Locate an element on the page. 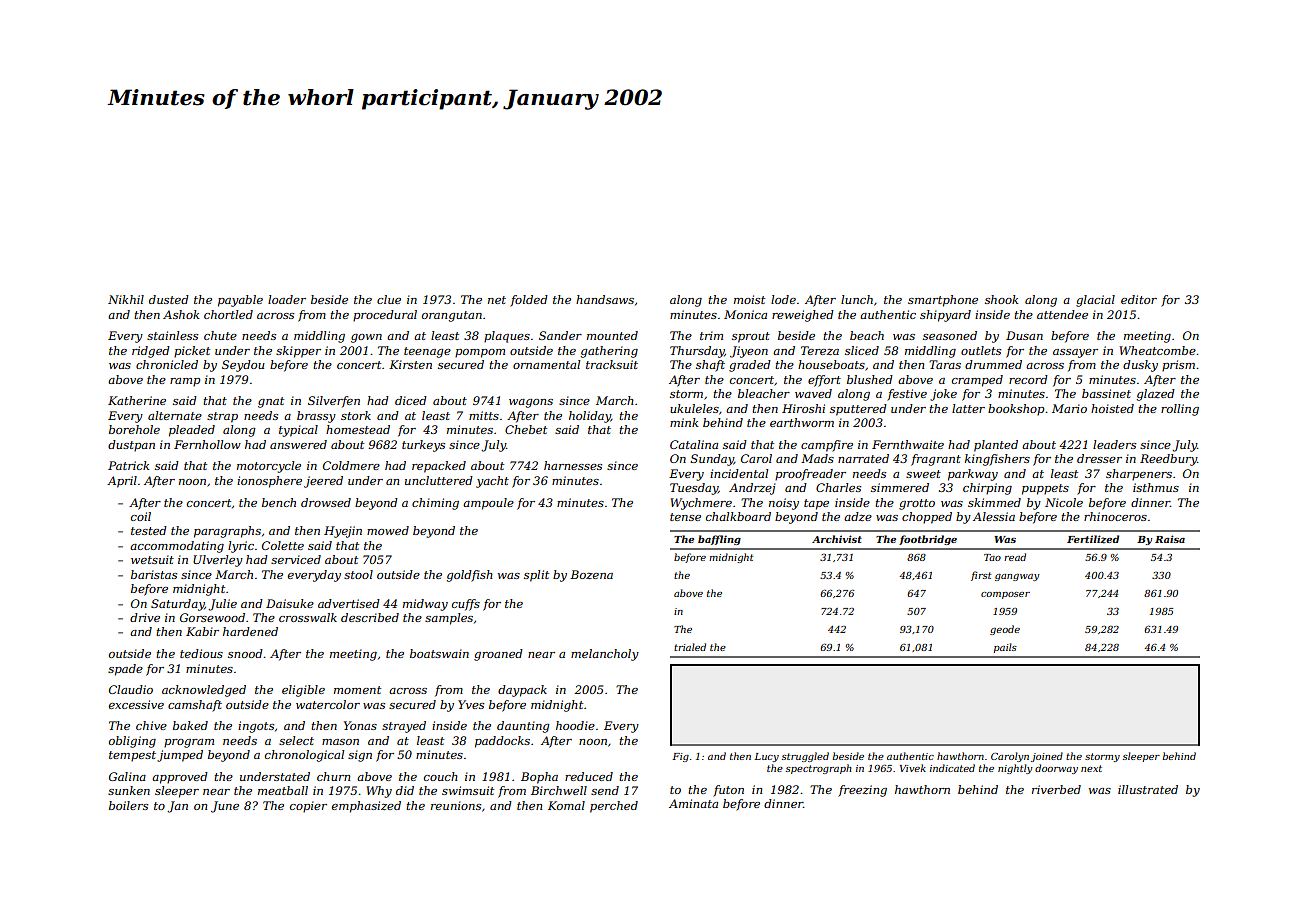 The width and height of the image is (1308, 924). struggled is located at coordinates (805, 757).
